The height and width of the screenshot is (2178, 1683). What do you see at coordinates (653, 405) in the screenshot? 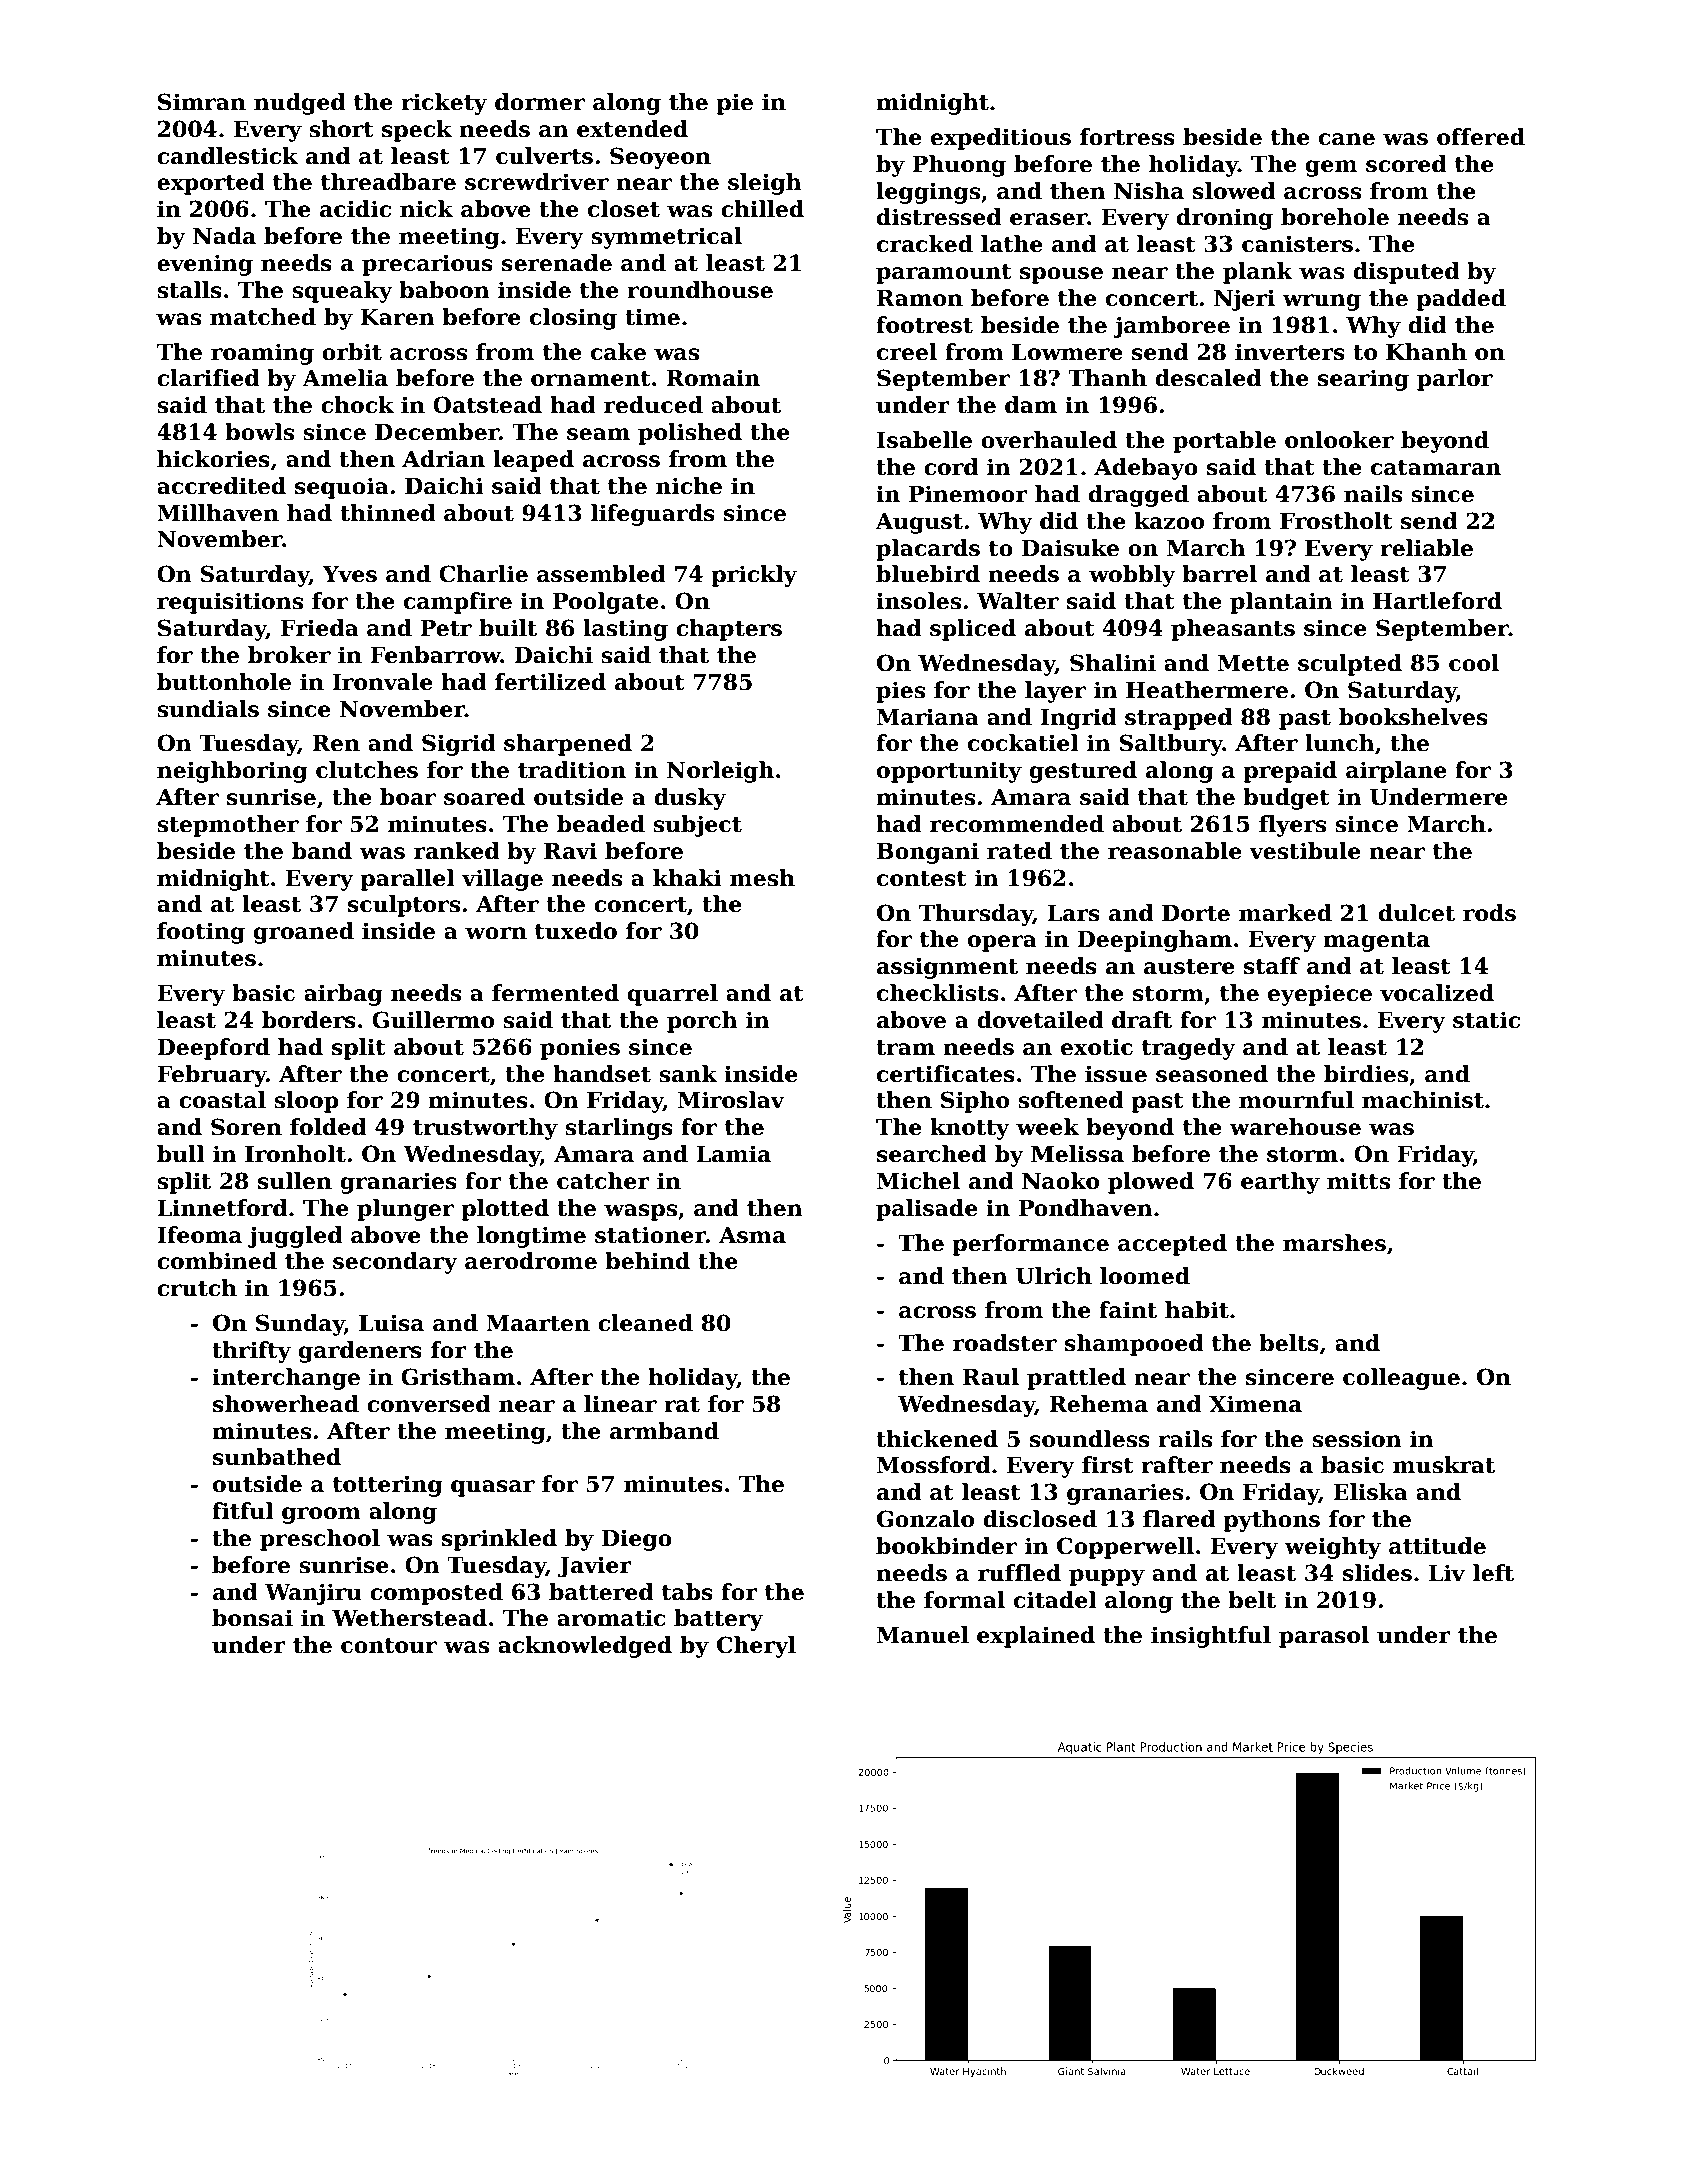
I see `reduced` at bounding box center [653, 405].
